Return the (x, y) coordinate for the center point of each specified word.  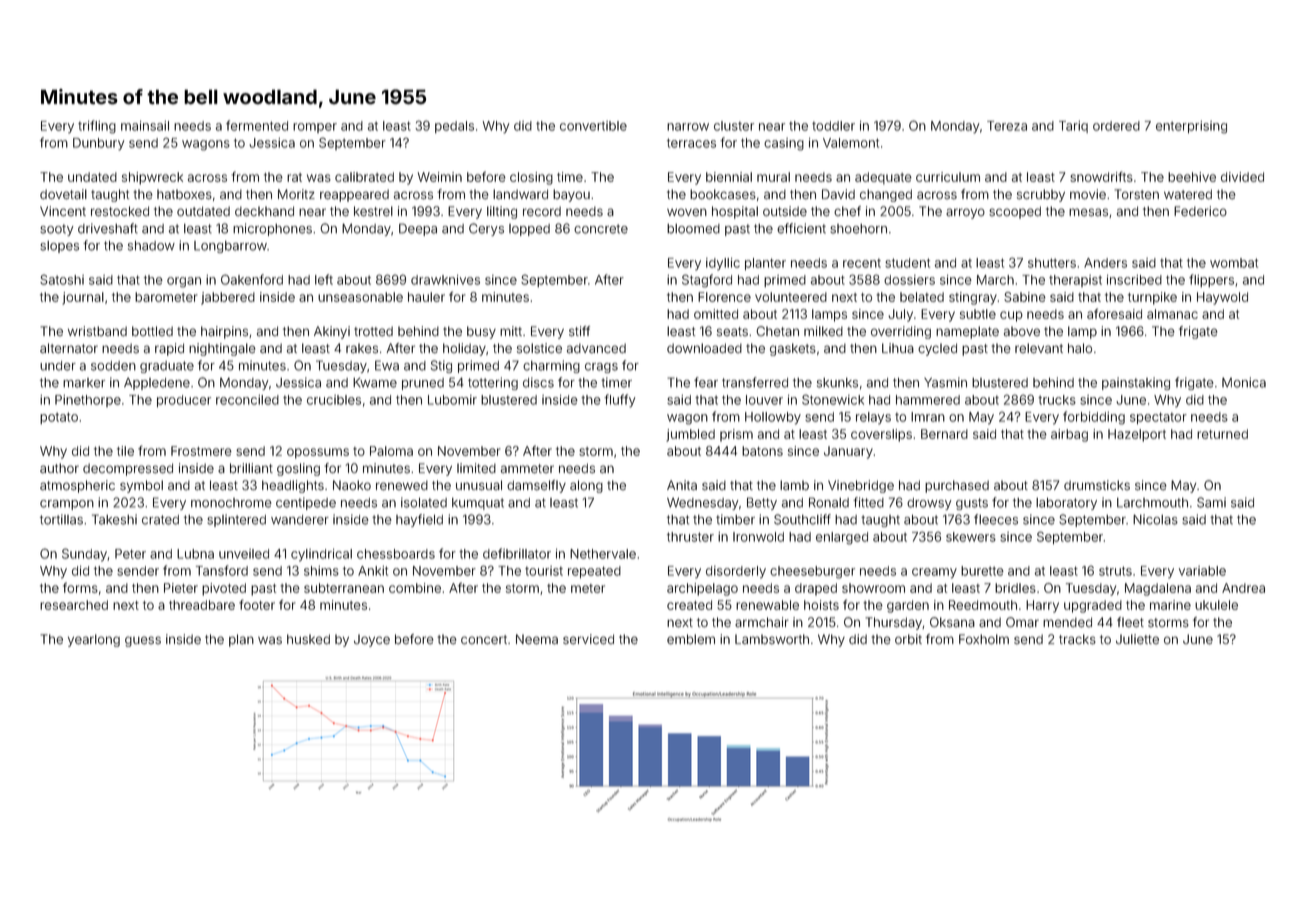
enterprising (1191, 127)
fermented (257, 125)
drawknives (445, 280)
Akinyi (332, 332)
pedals (454, 127)
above (1022, 331)
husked (308, 639)
